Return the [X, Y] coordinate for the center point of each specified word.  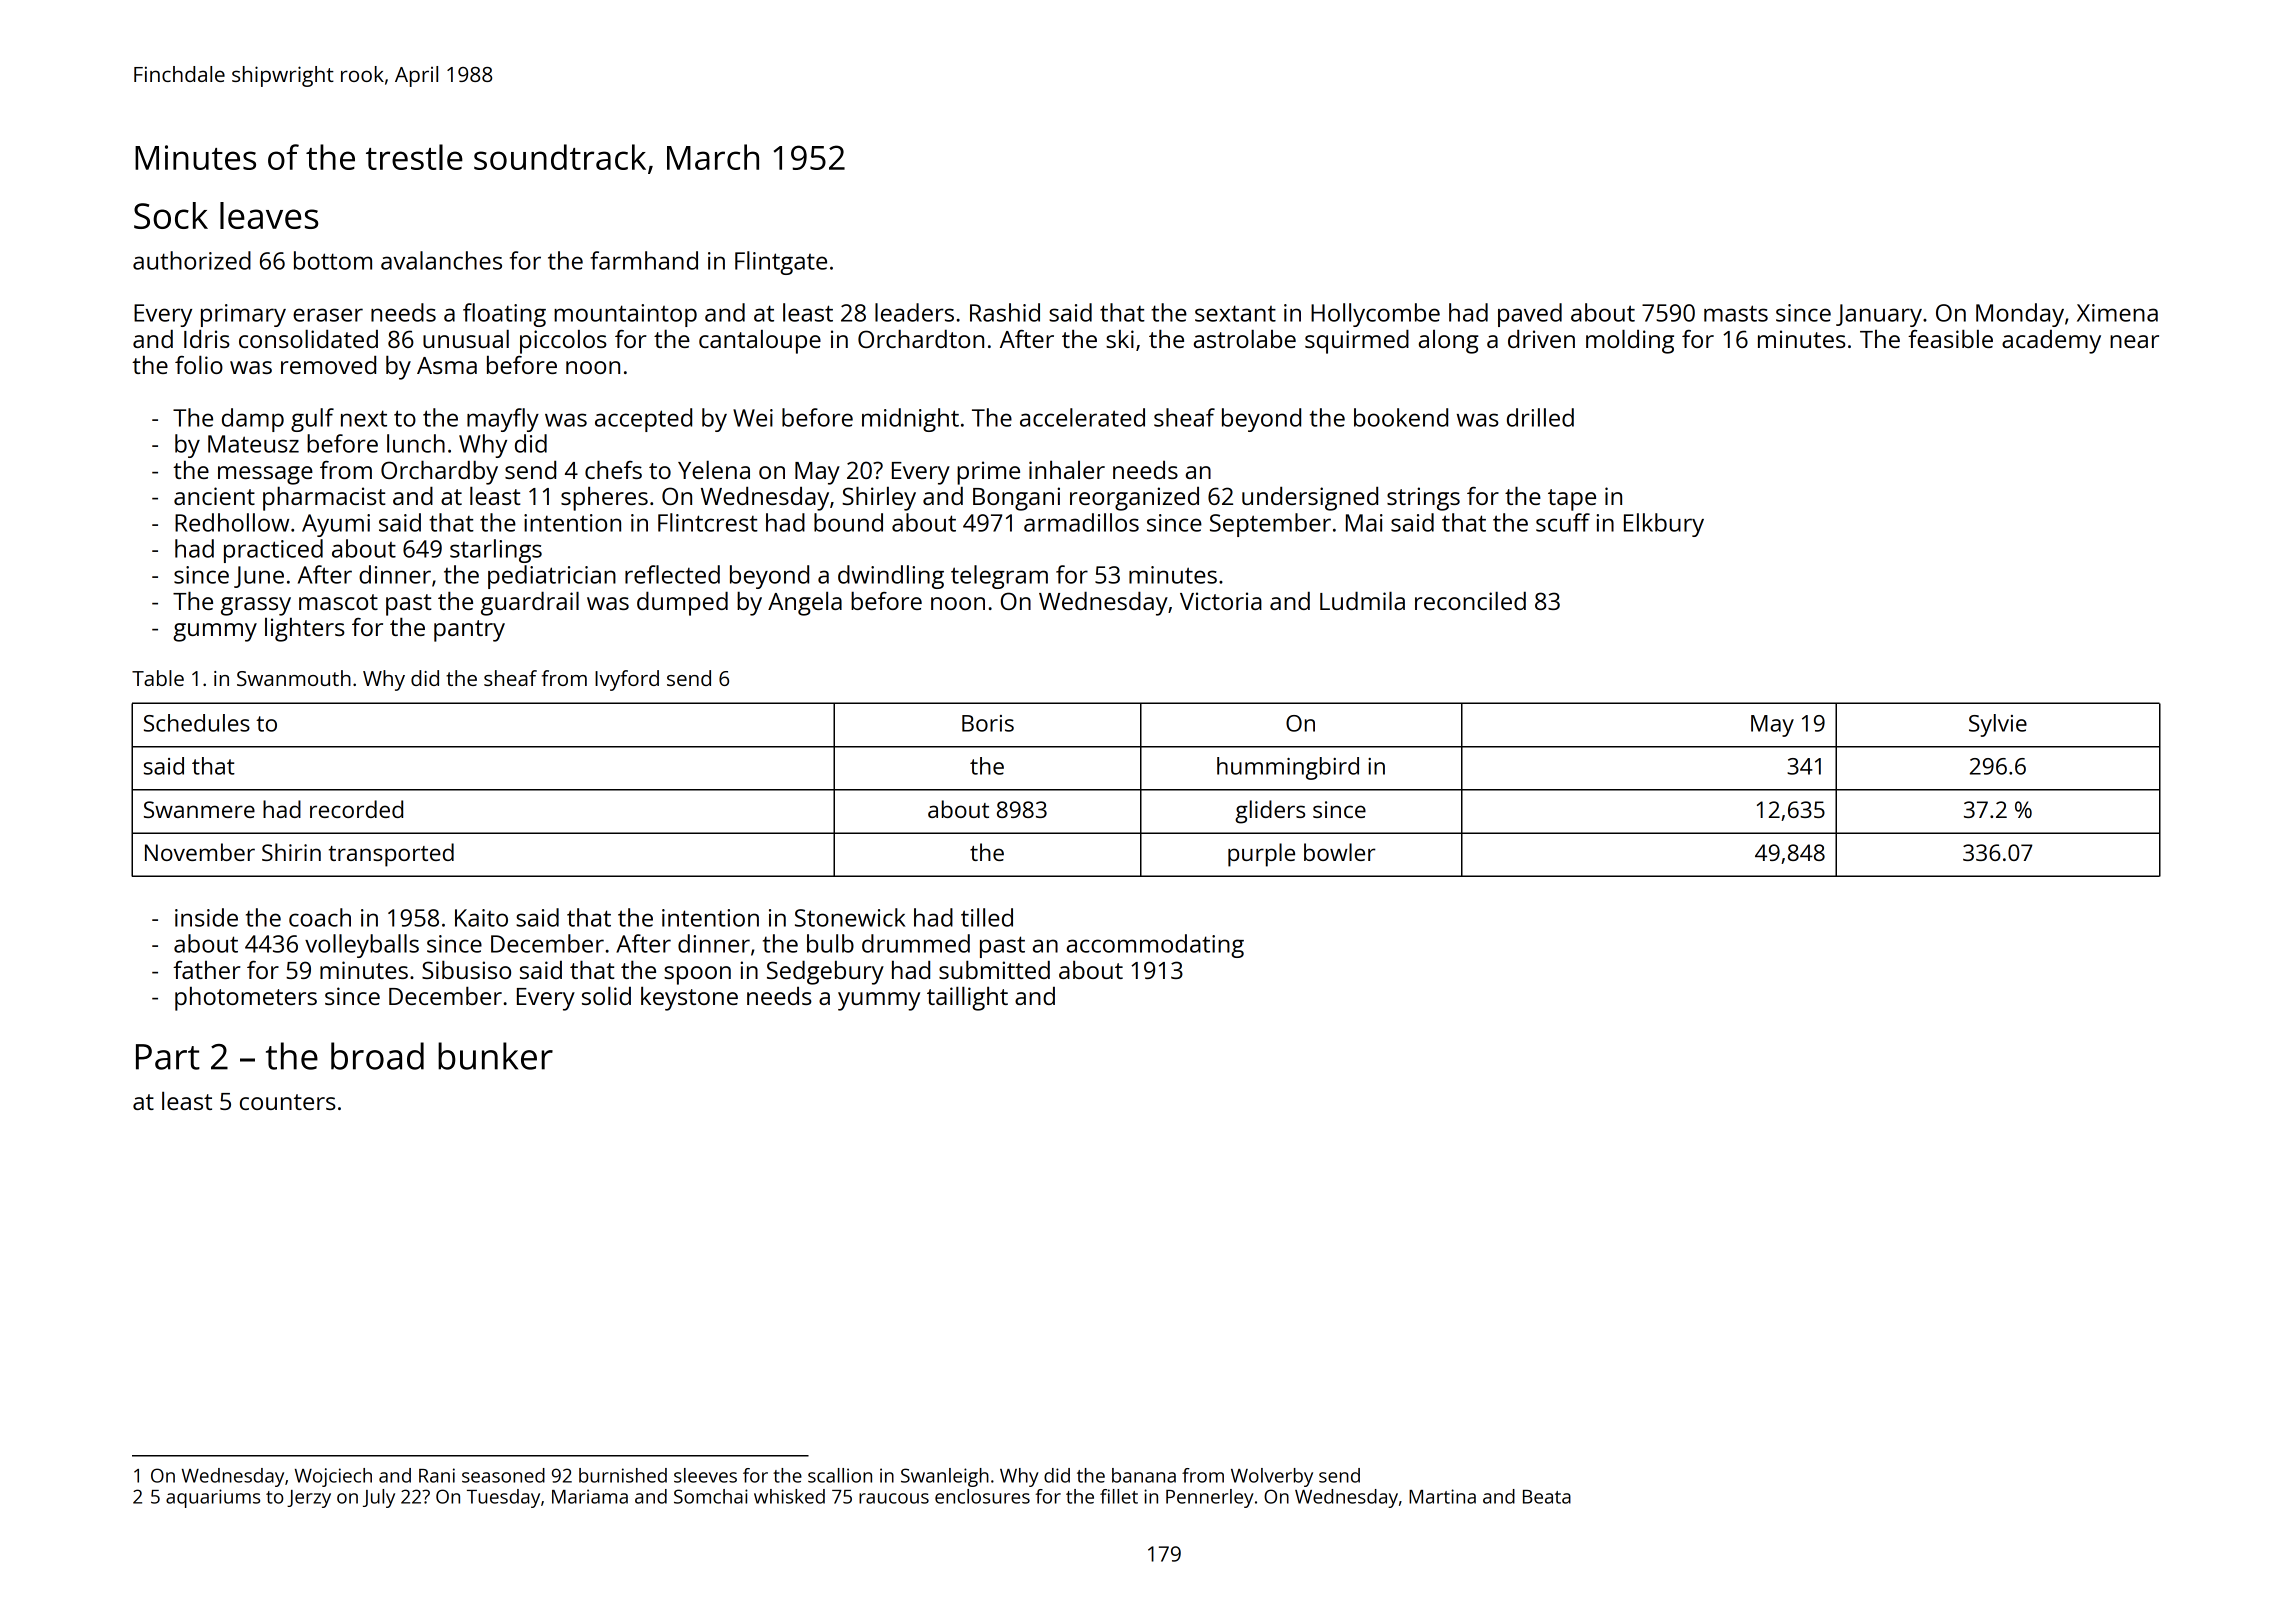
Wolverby [1272, 1477]
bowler [1340, 852]
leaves [269, 215]
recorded [356, 809]
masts [1736, 313]
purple [1261, 855]
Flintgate [781, 263]
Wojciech [333, 1477]
